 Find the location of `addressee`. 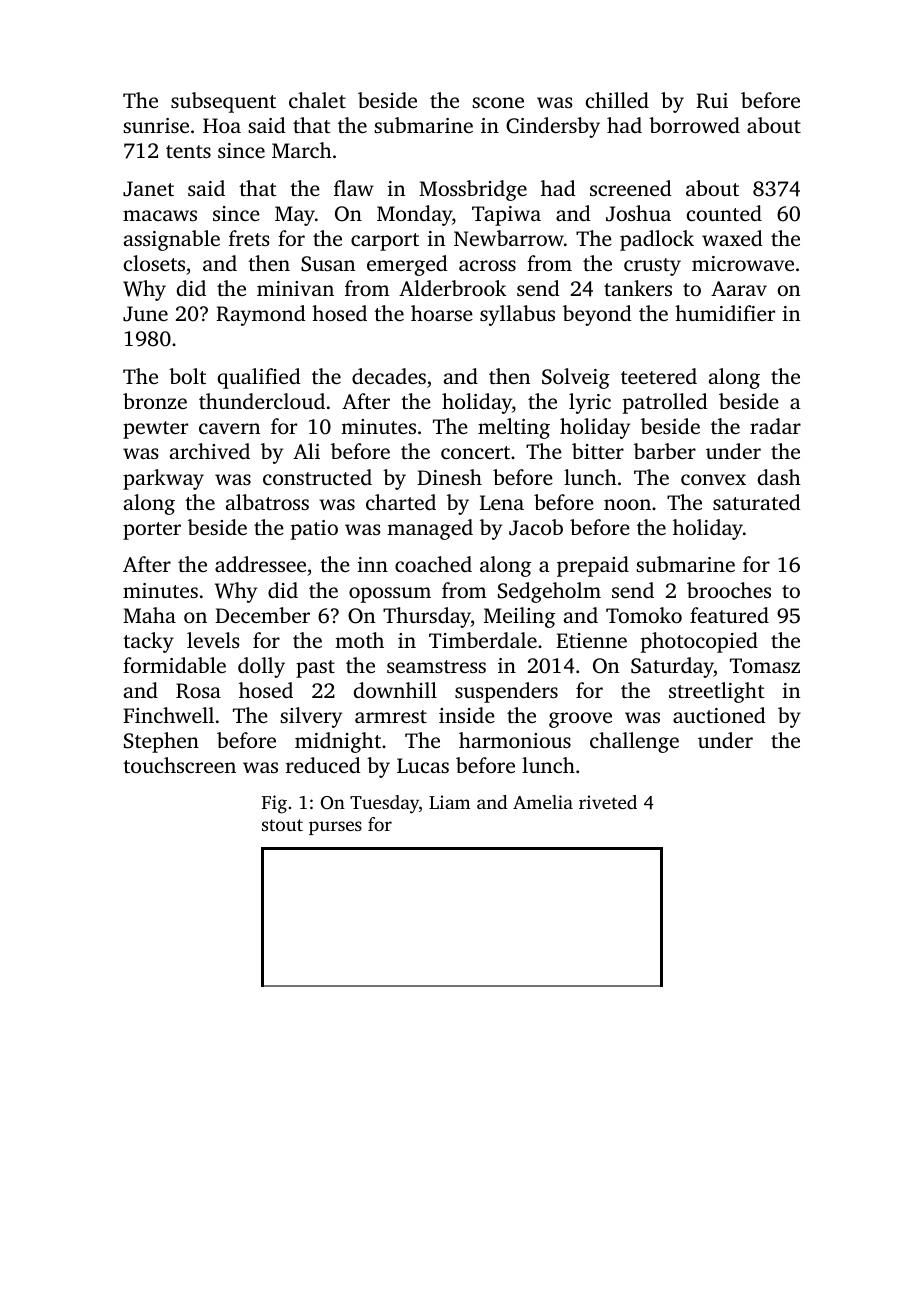

addressee is located at coordinates (260, 564).
